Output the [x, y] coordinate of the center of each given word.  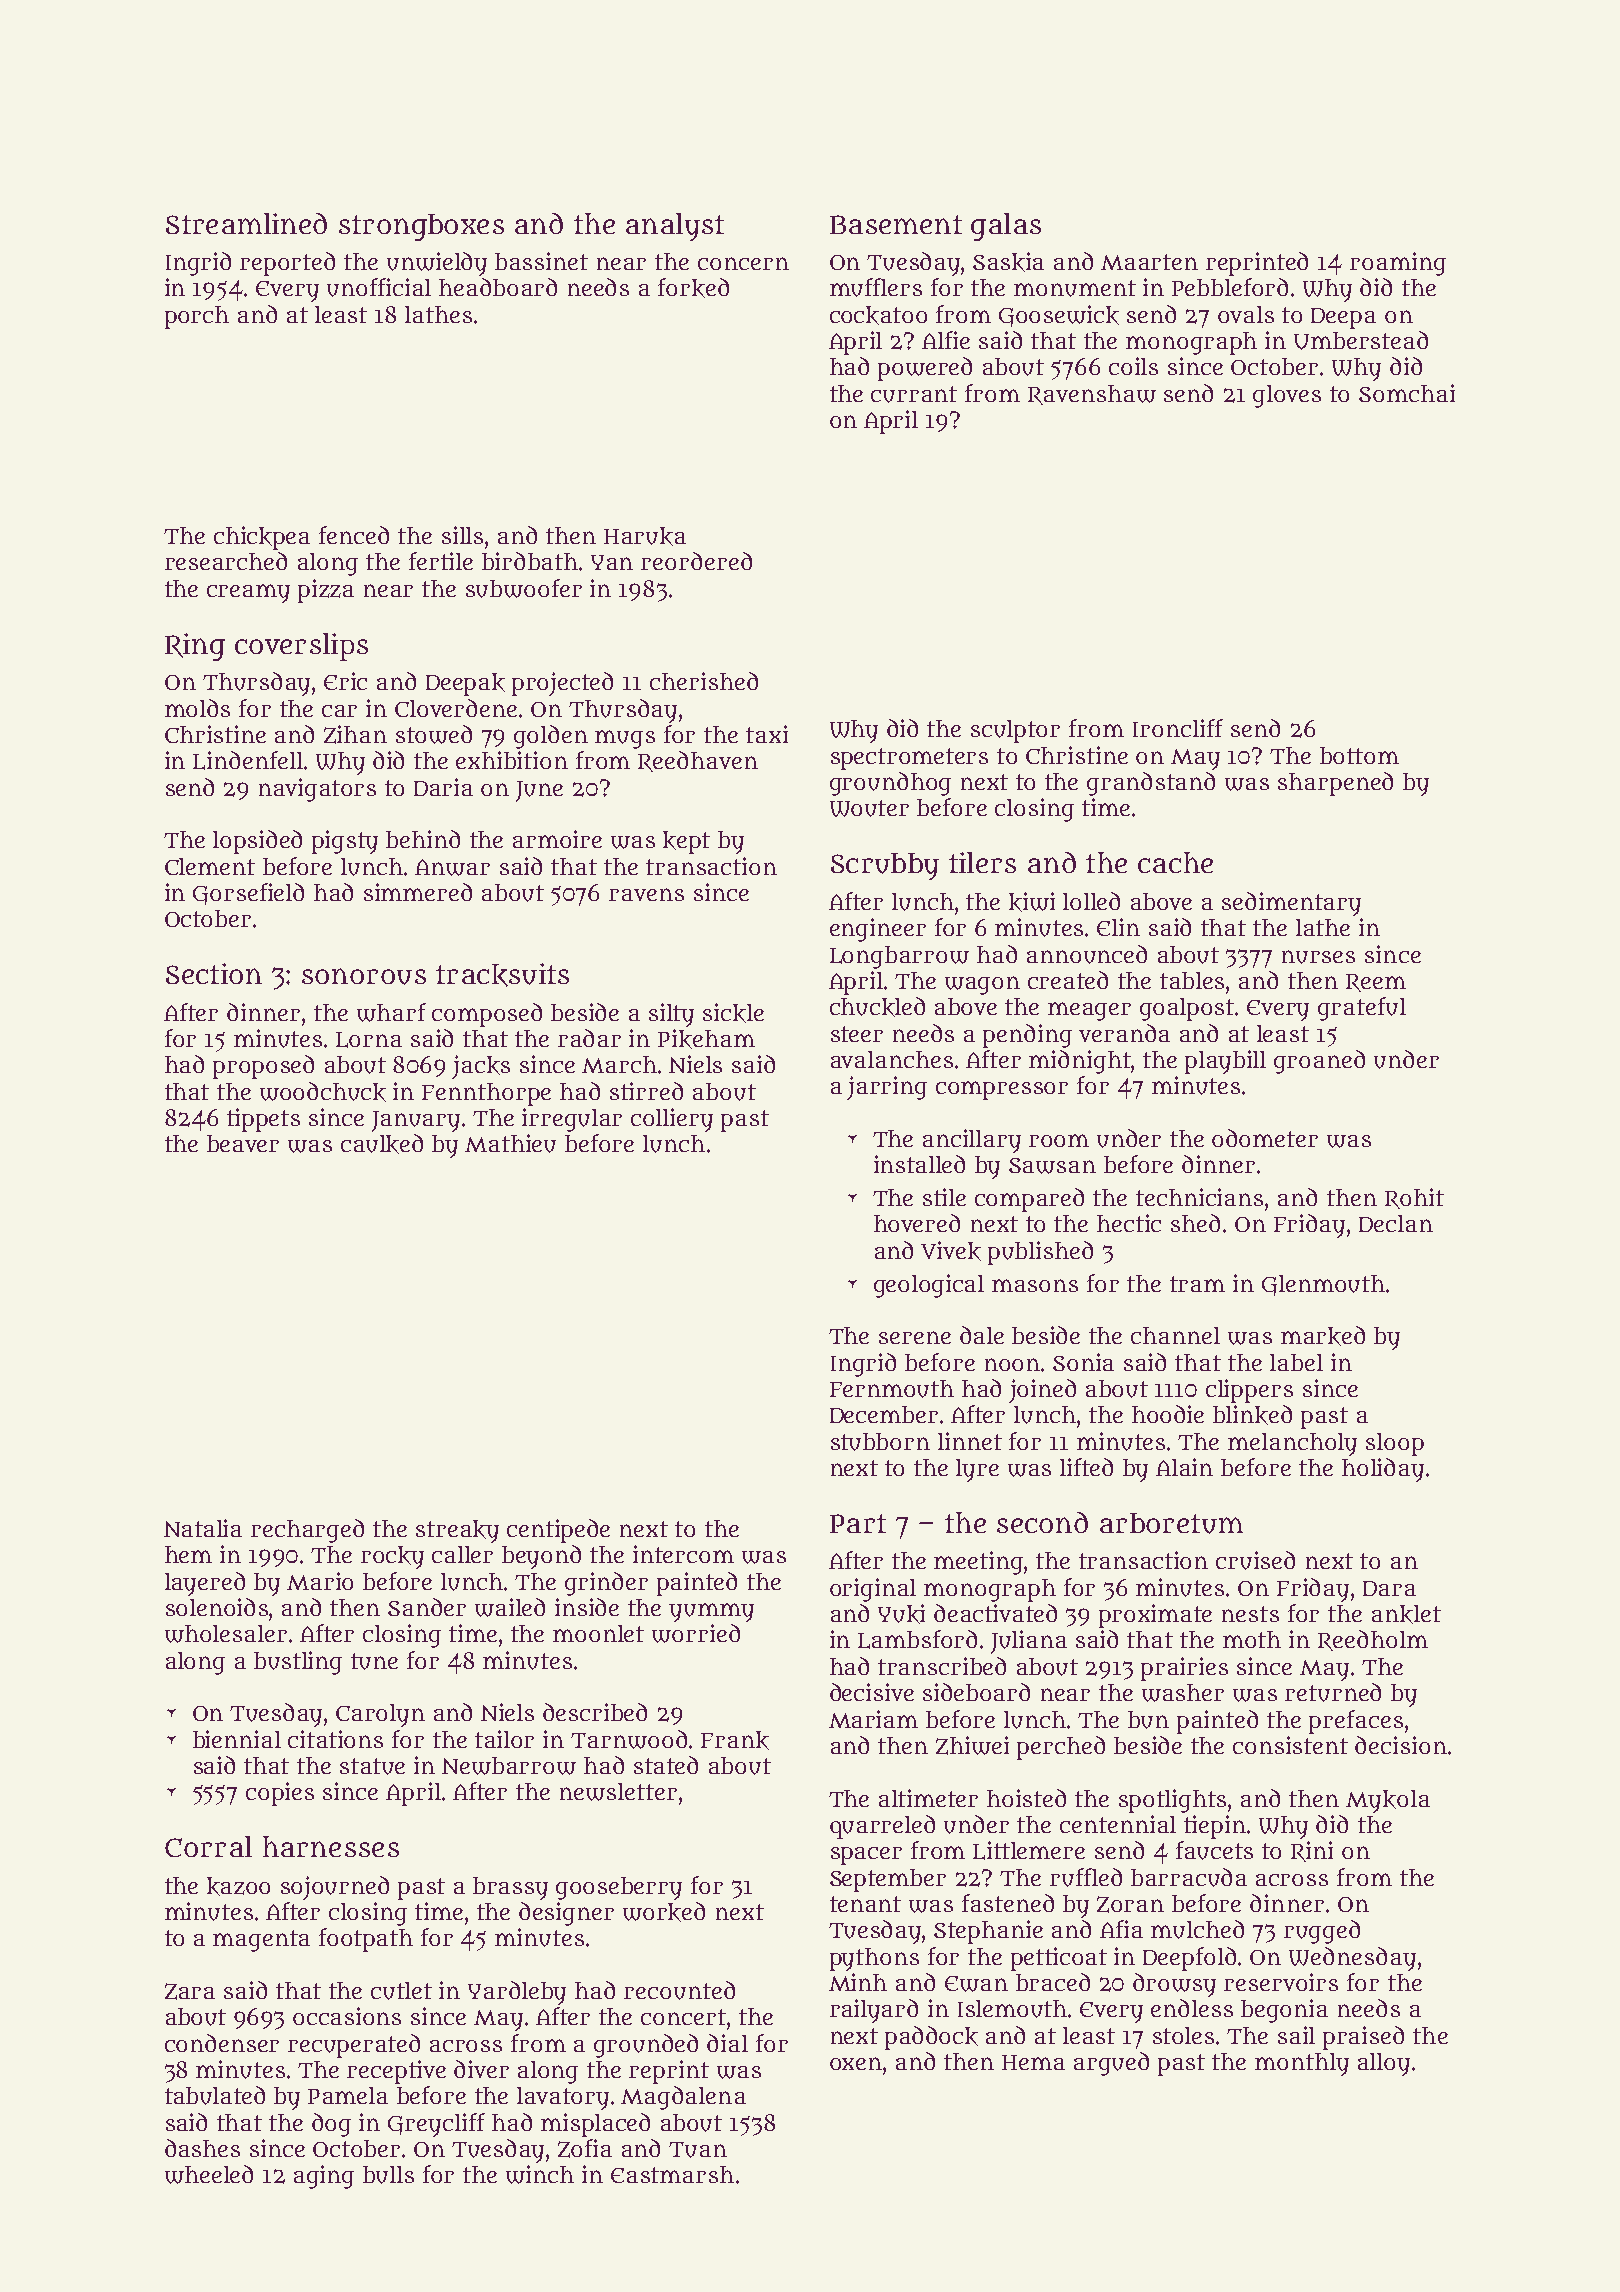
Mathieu [510, 1143]
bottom [1359, 755]
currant [914, 394]
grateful [1362, 1009]
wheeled [209, 2174]
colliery [672, 1120]
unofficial [379, 287]
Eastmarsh [672, 2174]
